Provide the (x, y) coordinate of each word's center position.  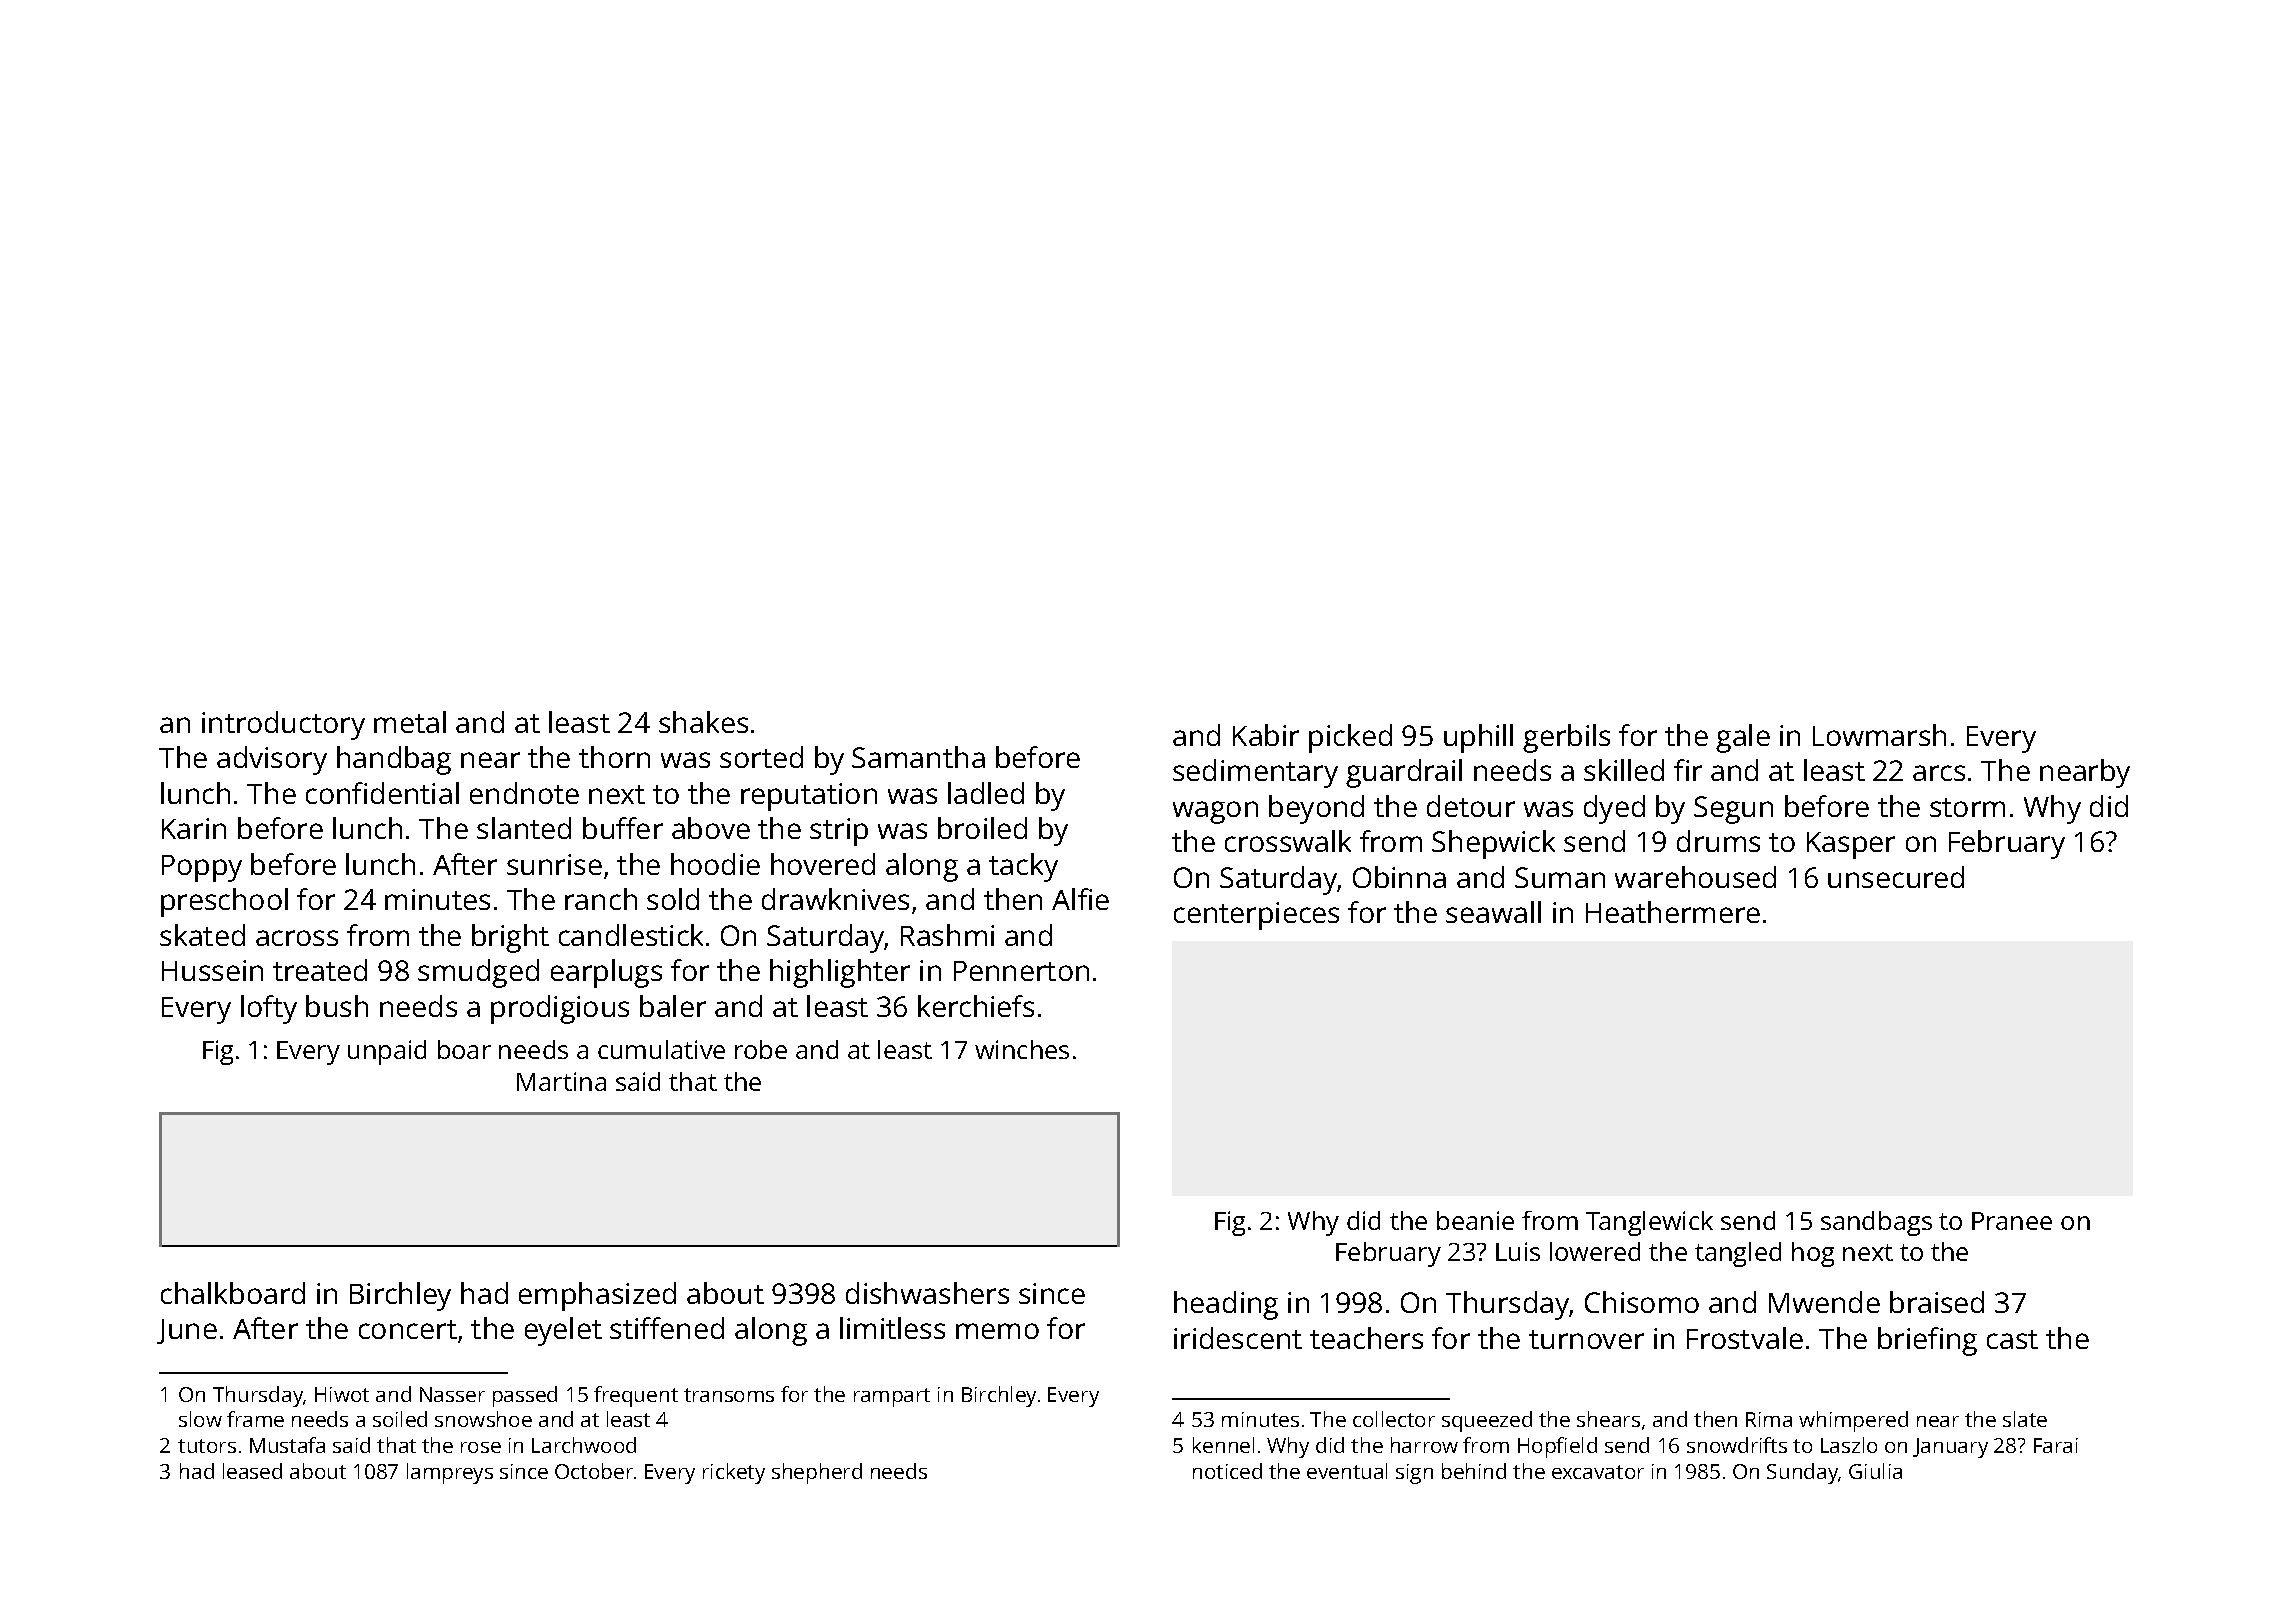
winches (1022, 1049)
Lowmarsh (1879, 735)
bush (337, 1006)
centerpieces (1256, 916)
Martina (561, 1081)
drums (1718, 841)
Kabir (1266, 735)
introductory (283, 725)
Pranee (2012, 1221)
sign (1414, 1474)
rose (481, 1447)
